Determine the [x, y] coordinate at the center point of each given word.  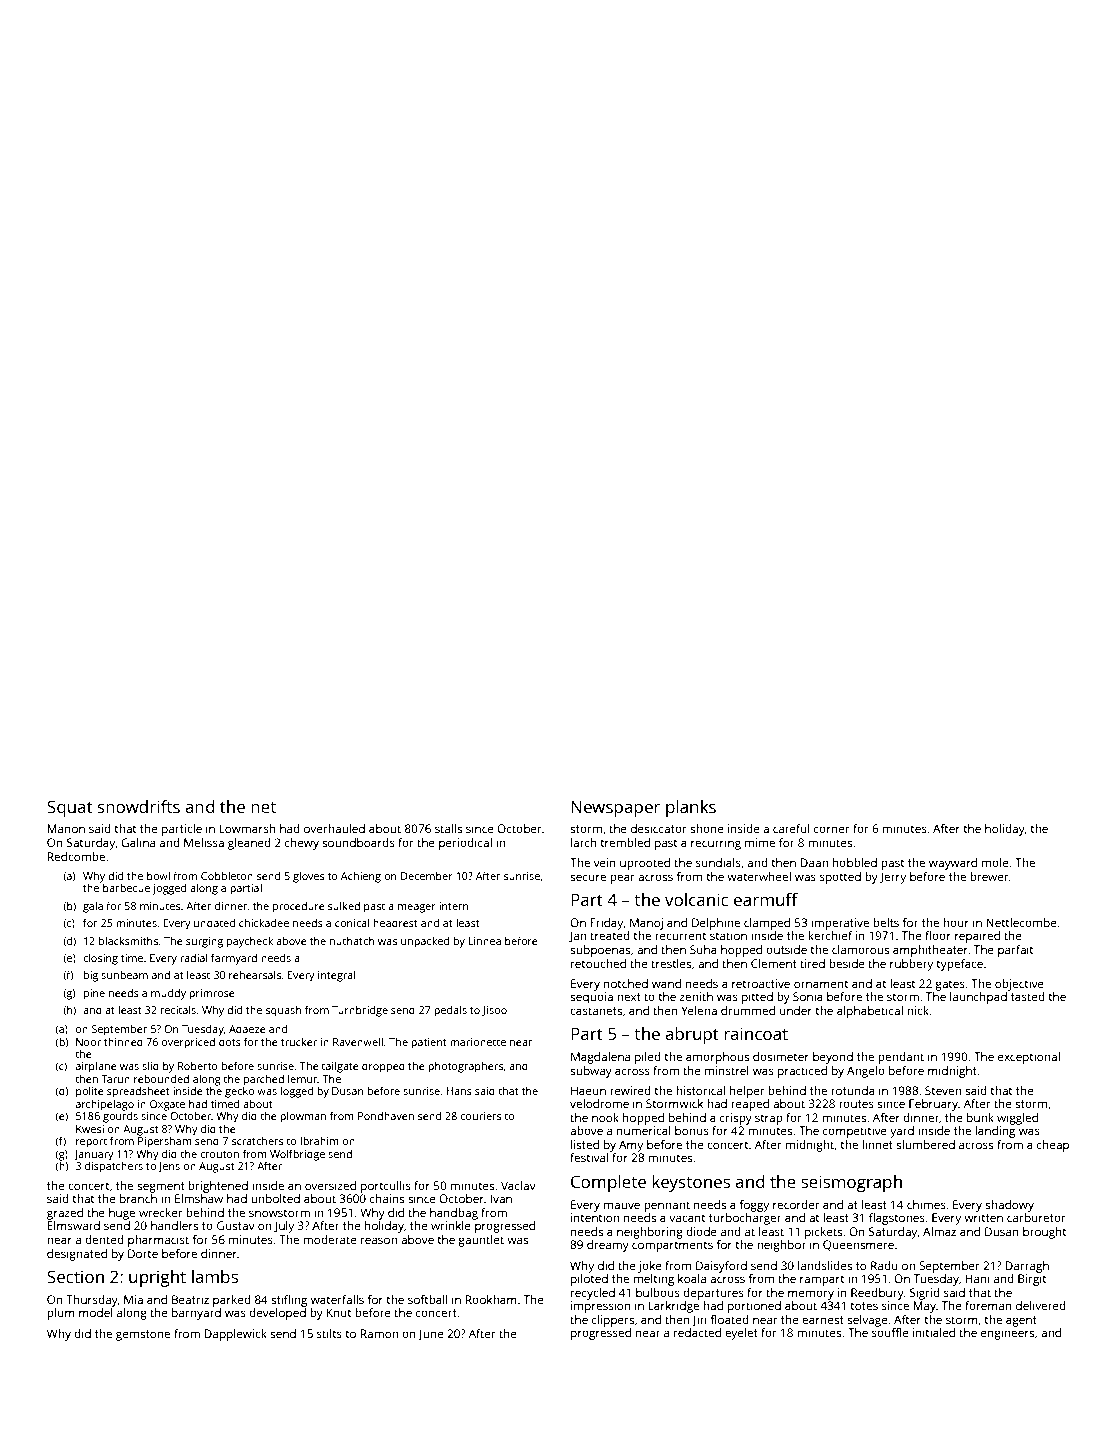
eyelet [741, 1334]
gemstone [143, 1335]
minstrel [727, 1070]
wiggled [1017, 1119]
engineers [1007, 1334]
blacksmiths [128, 940]
